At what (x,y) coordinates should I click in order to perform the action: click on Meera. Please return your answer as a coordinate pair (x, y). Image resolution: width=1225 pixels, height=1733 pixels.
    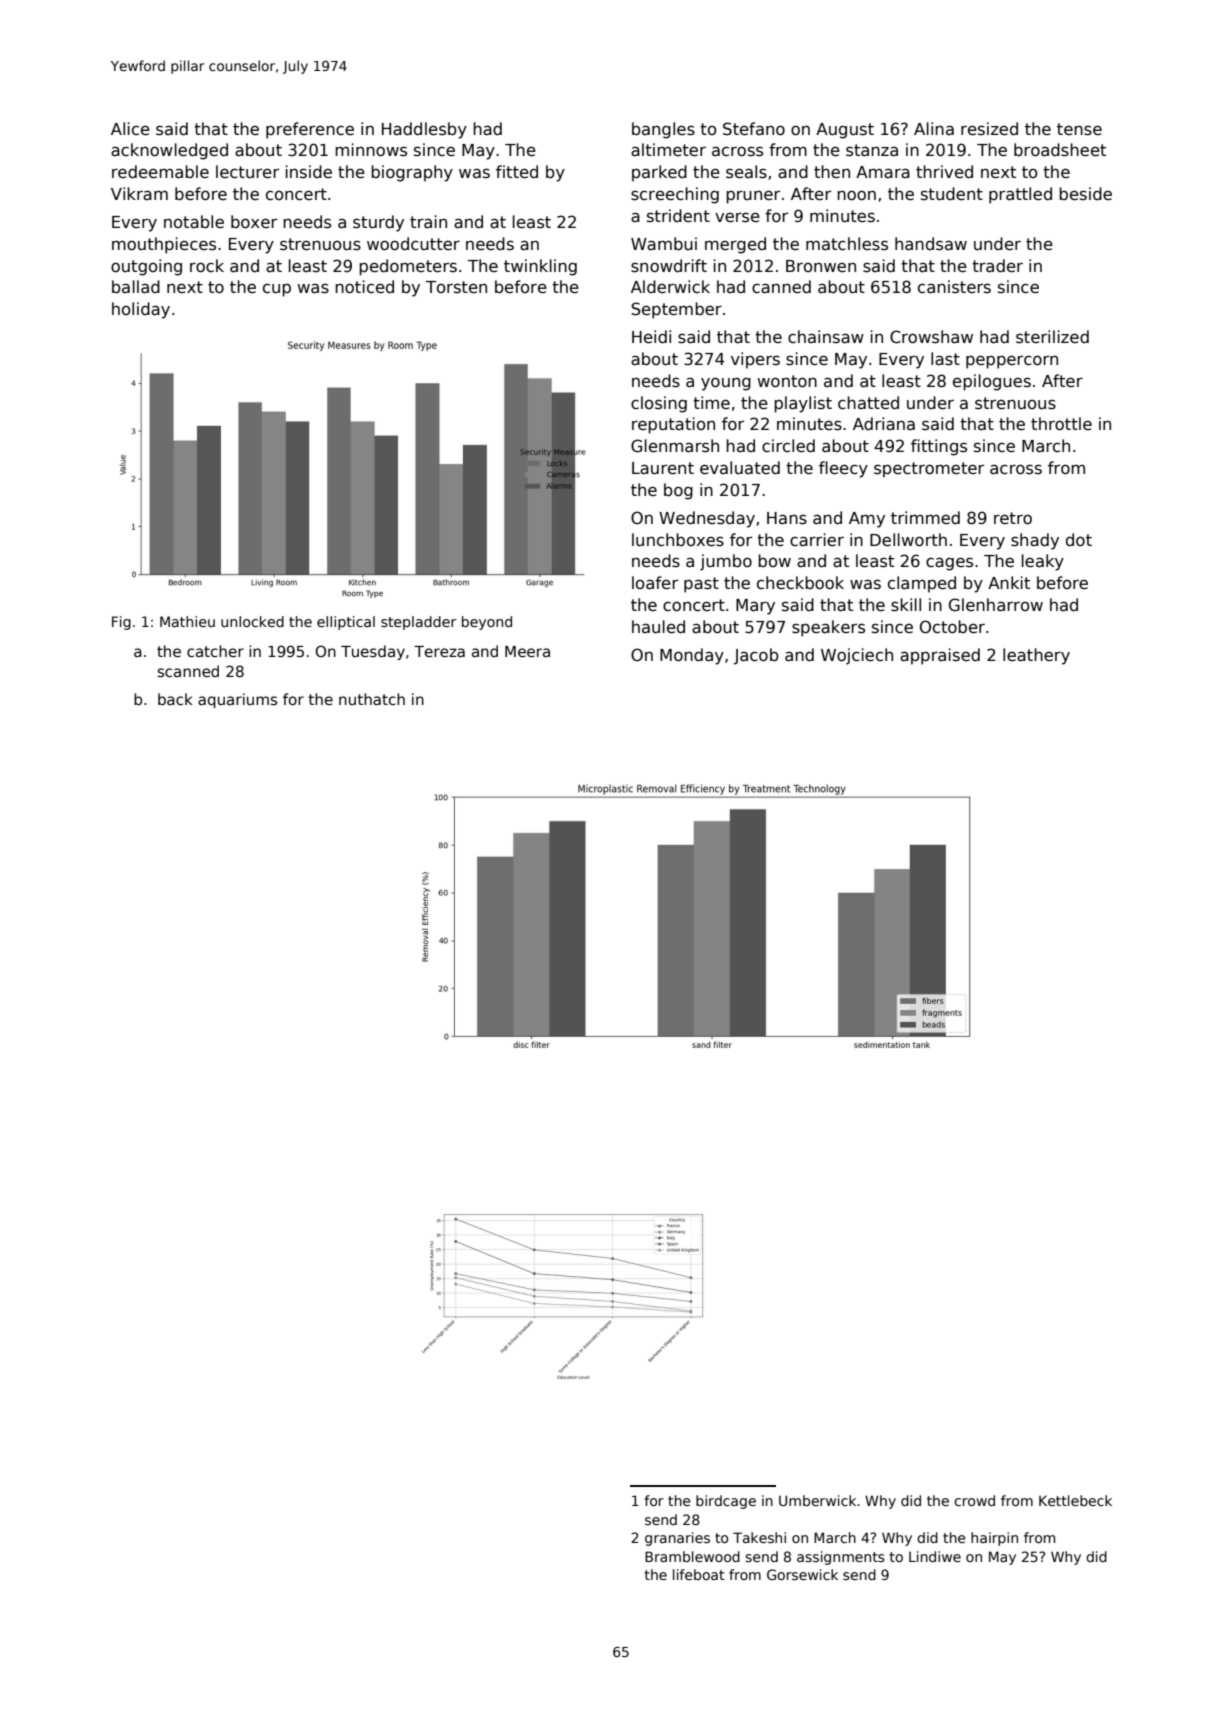
    Looking at the image, I should click on (527, 651).
